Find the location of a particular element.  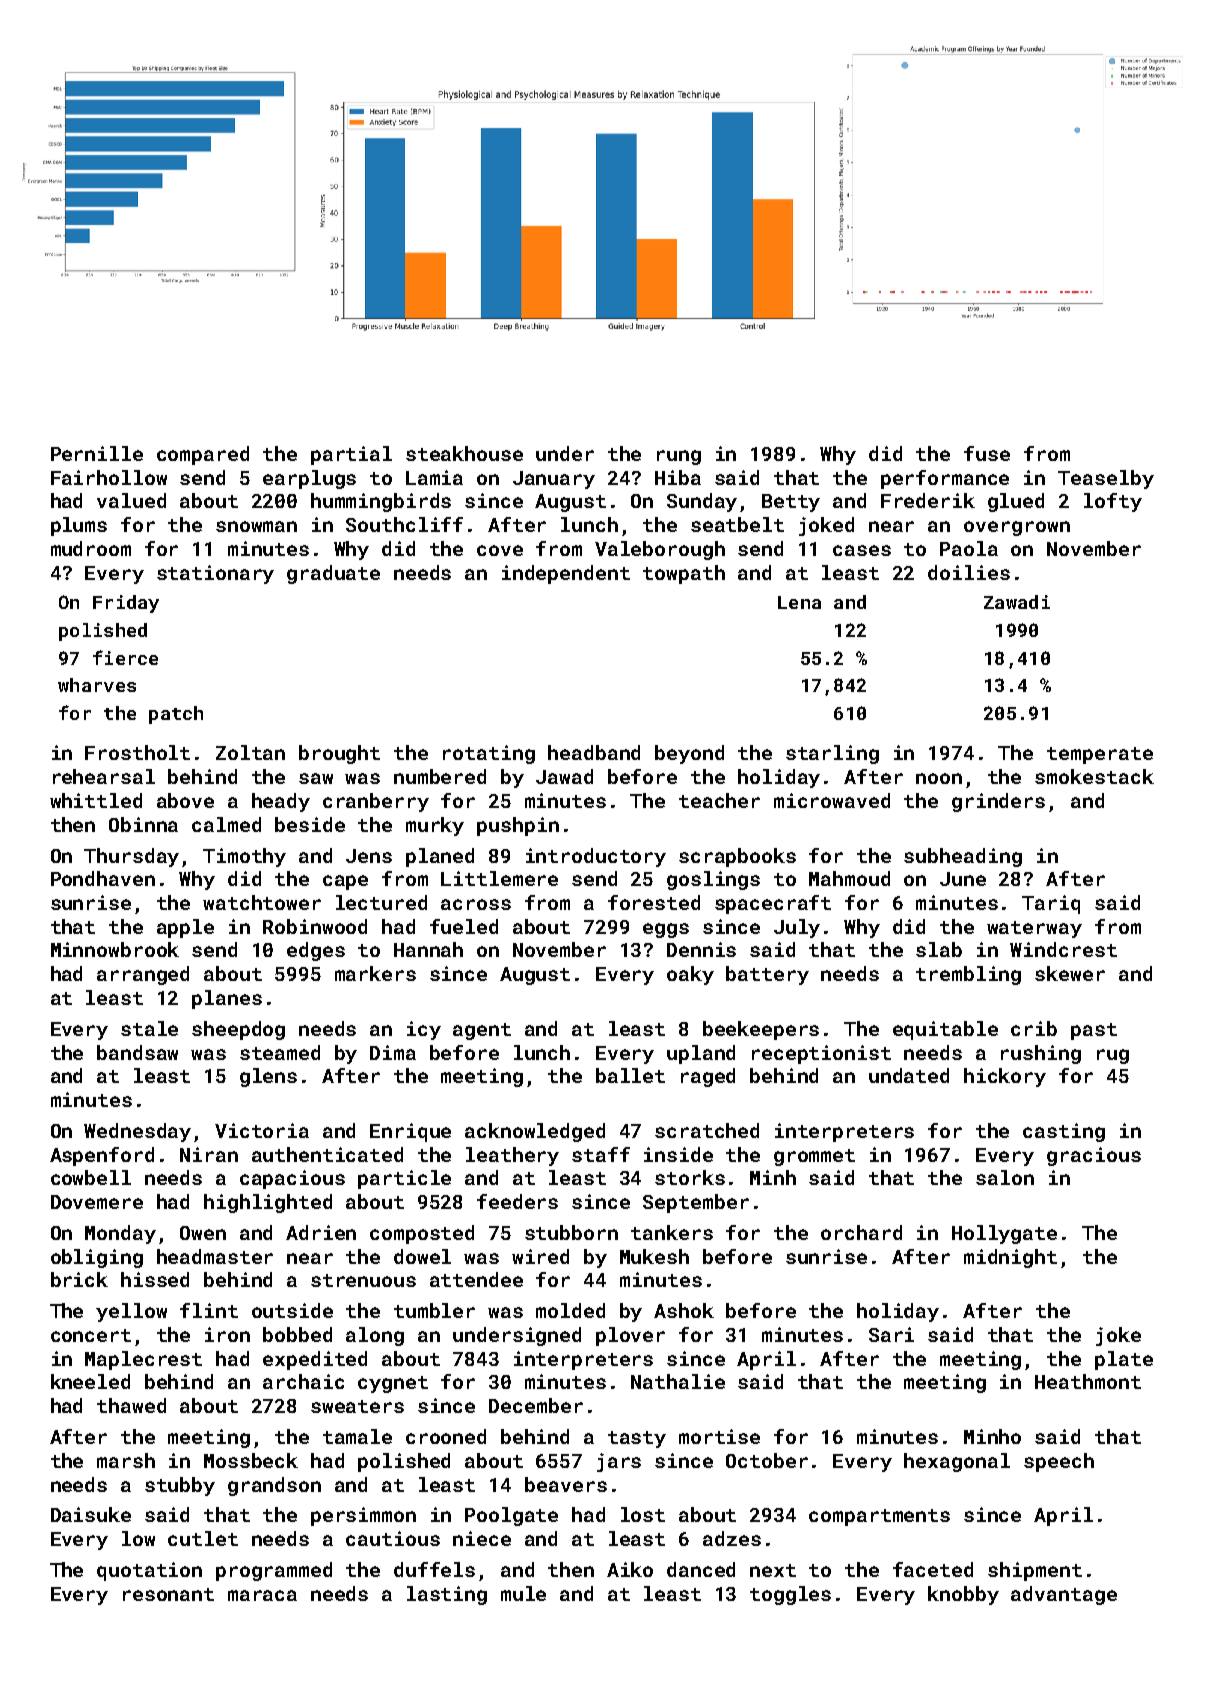

maraca is located at coordinates (262, 1595).
